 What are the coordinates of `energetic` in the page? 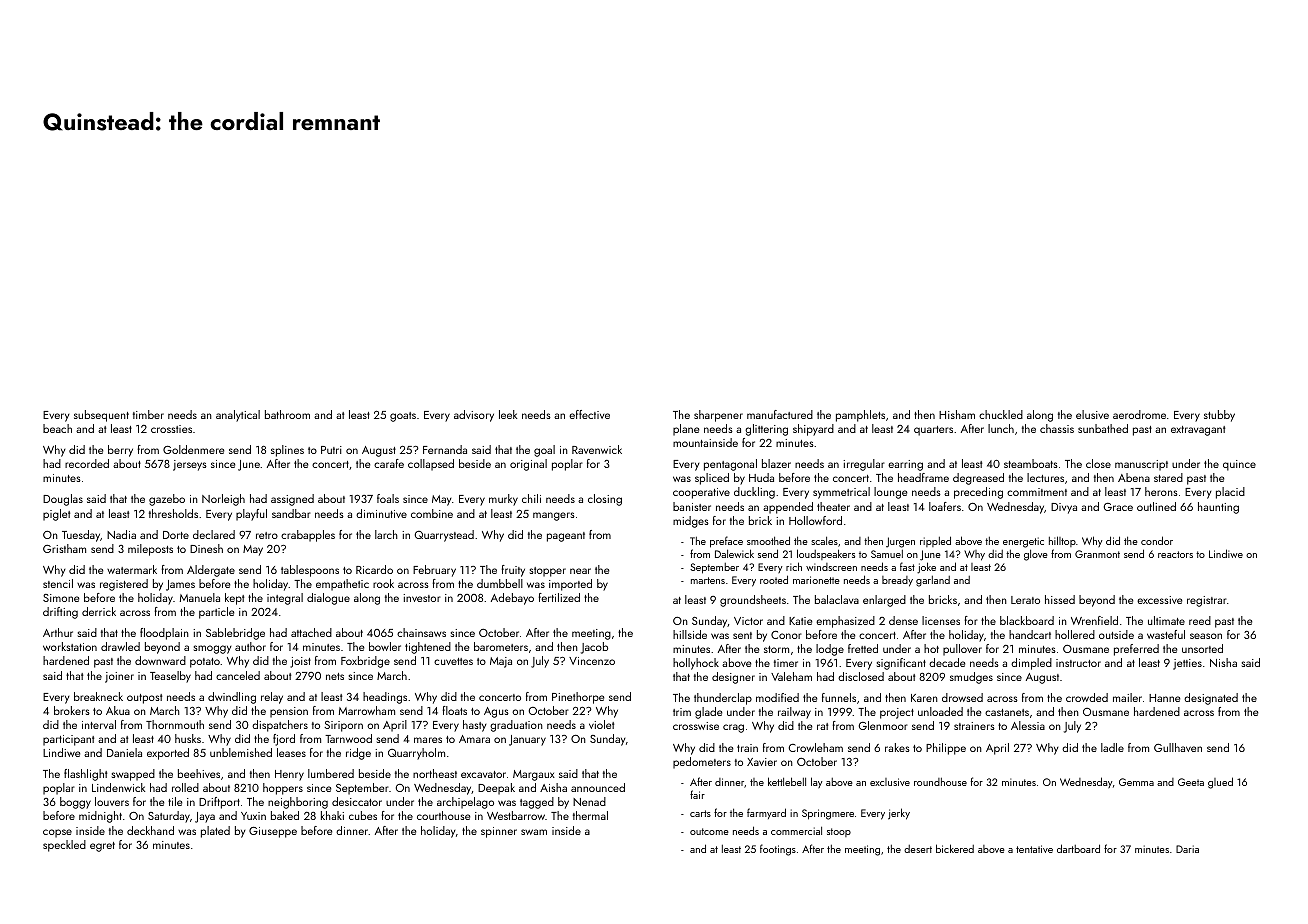 It's located at (1023, 542).
